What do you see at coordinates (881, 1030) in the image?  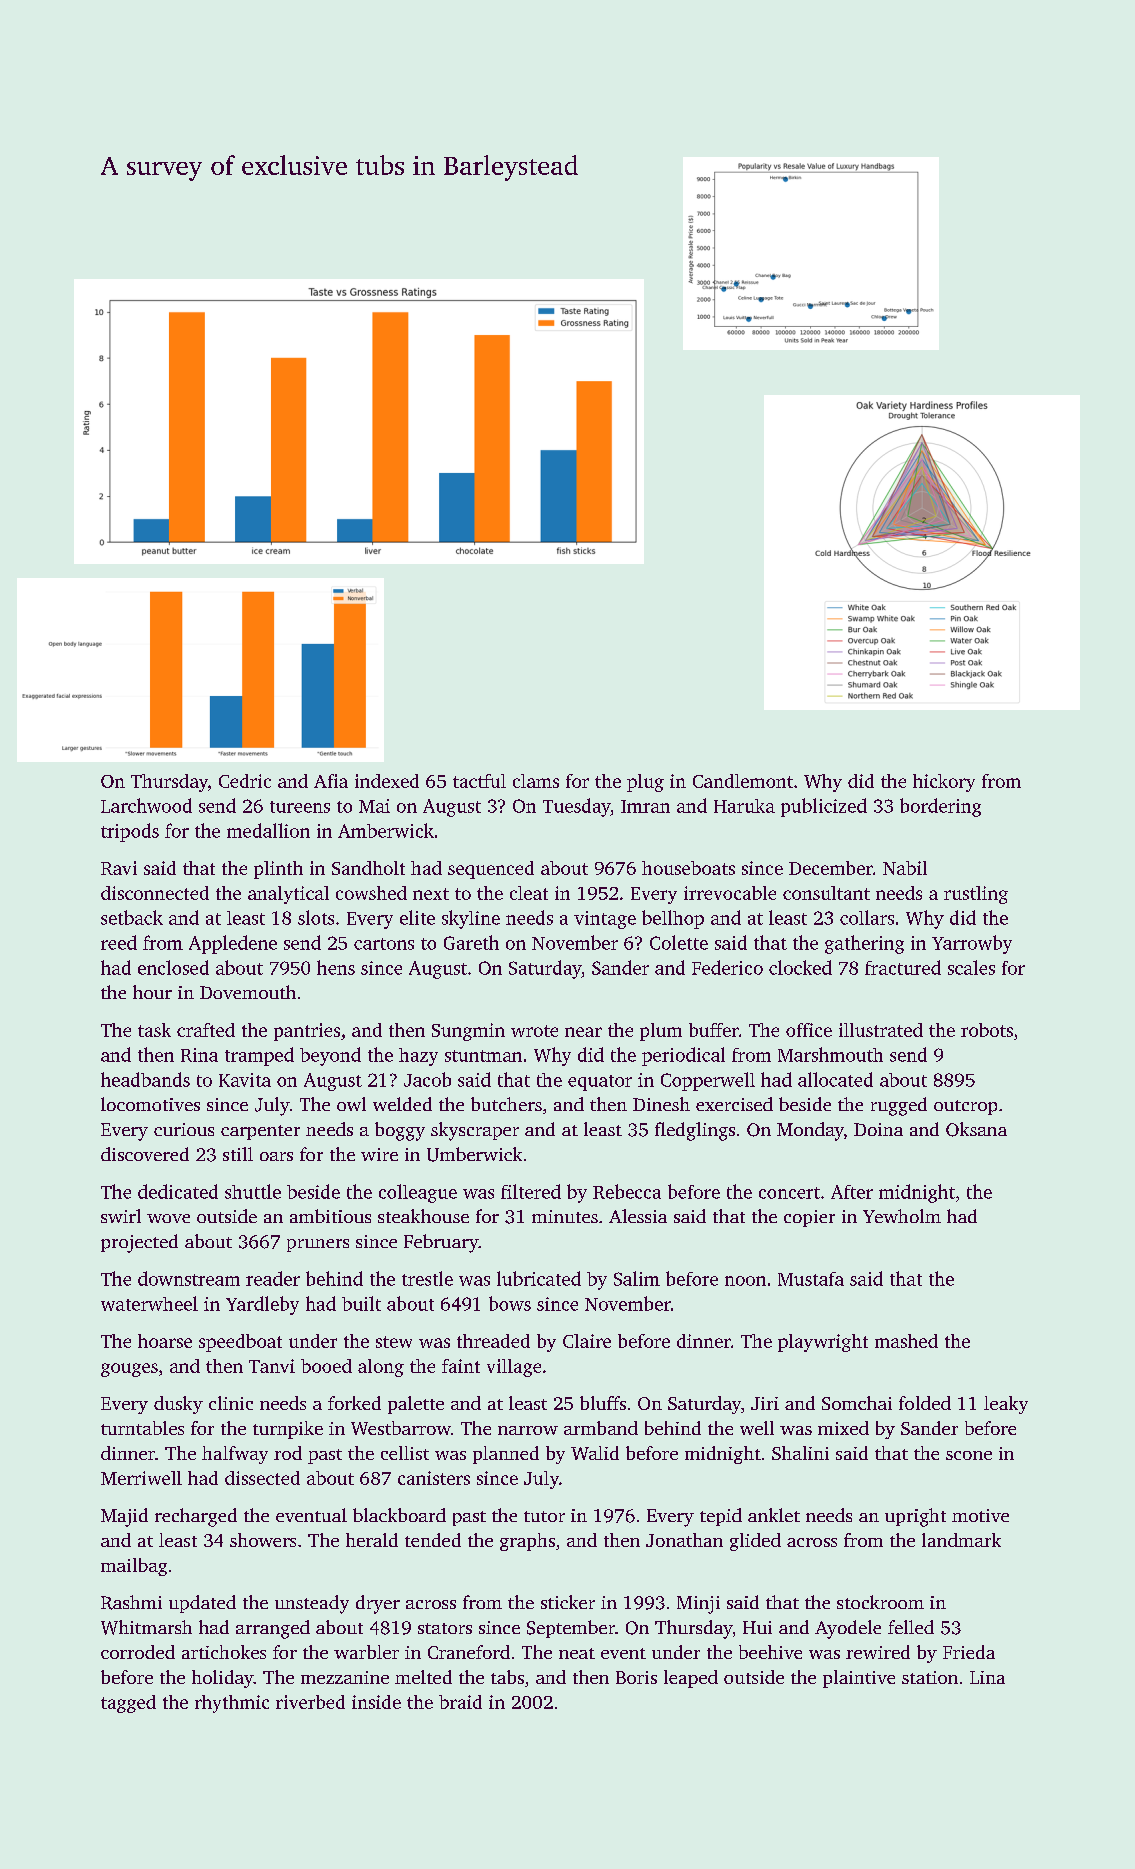 I see `illustrated` at bounding box center [881, 1030].
